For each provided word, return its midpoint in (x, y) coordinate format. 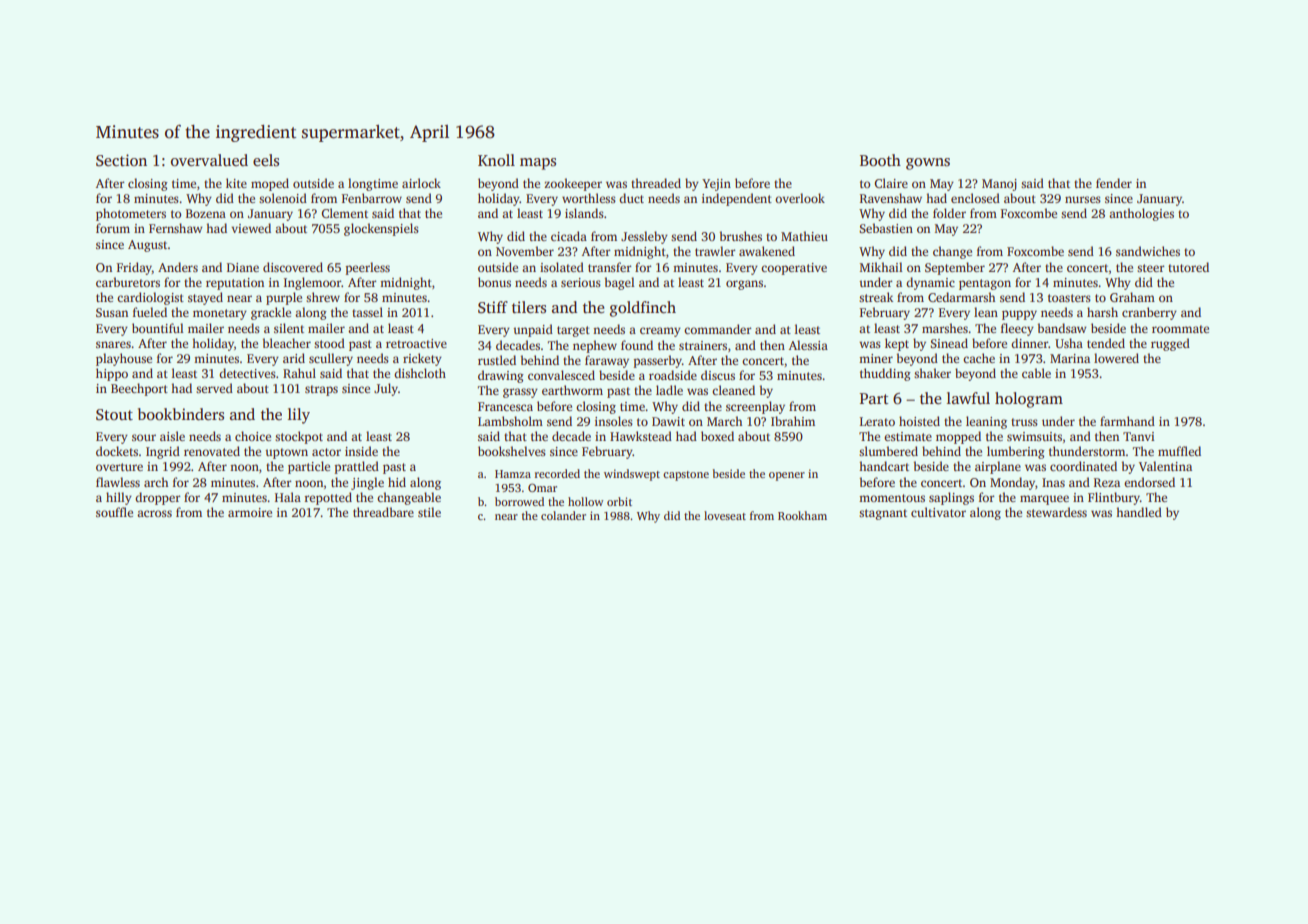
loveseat (725, 515)
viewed (251, 228)
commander (717, 329)
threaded (656, 183)
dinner (1029, 343)
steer (1150, 268)
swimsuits (1034, 436)
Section (121, 160)
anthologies (1141, 214)
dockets (117, 451)
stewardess (1056, 512)
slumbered (888, 451)
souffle (114, 512)
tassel (367, 312)
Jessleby (644, 237)
